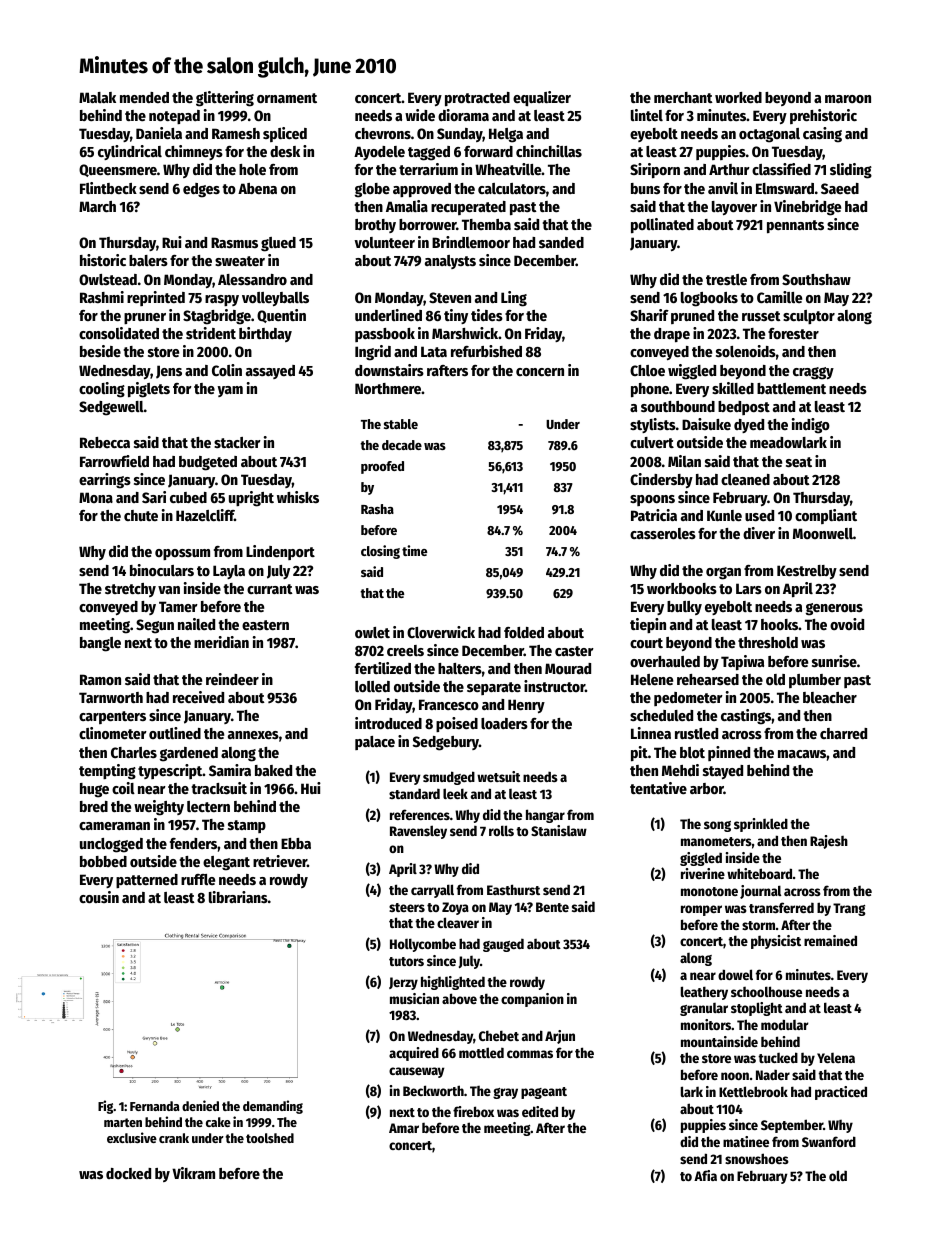 This image has width=952, height=1233. Describe the element at coordinates (738, 97) in the image. I see `worked` at that location.
